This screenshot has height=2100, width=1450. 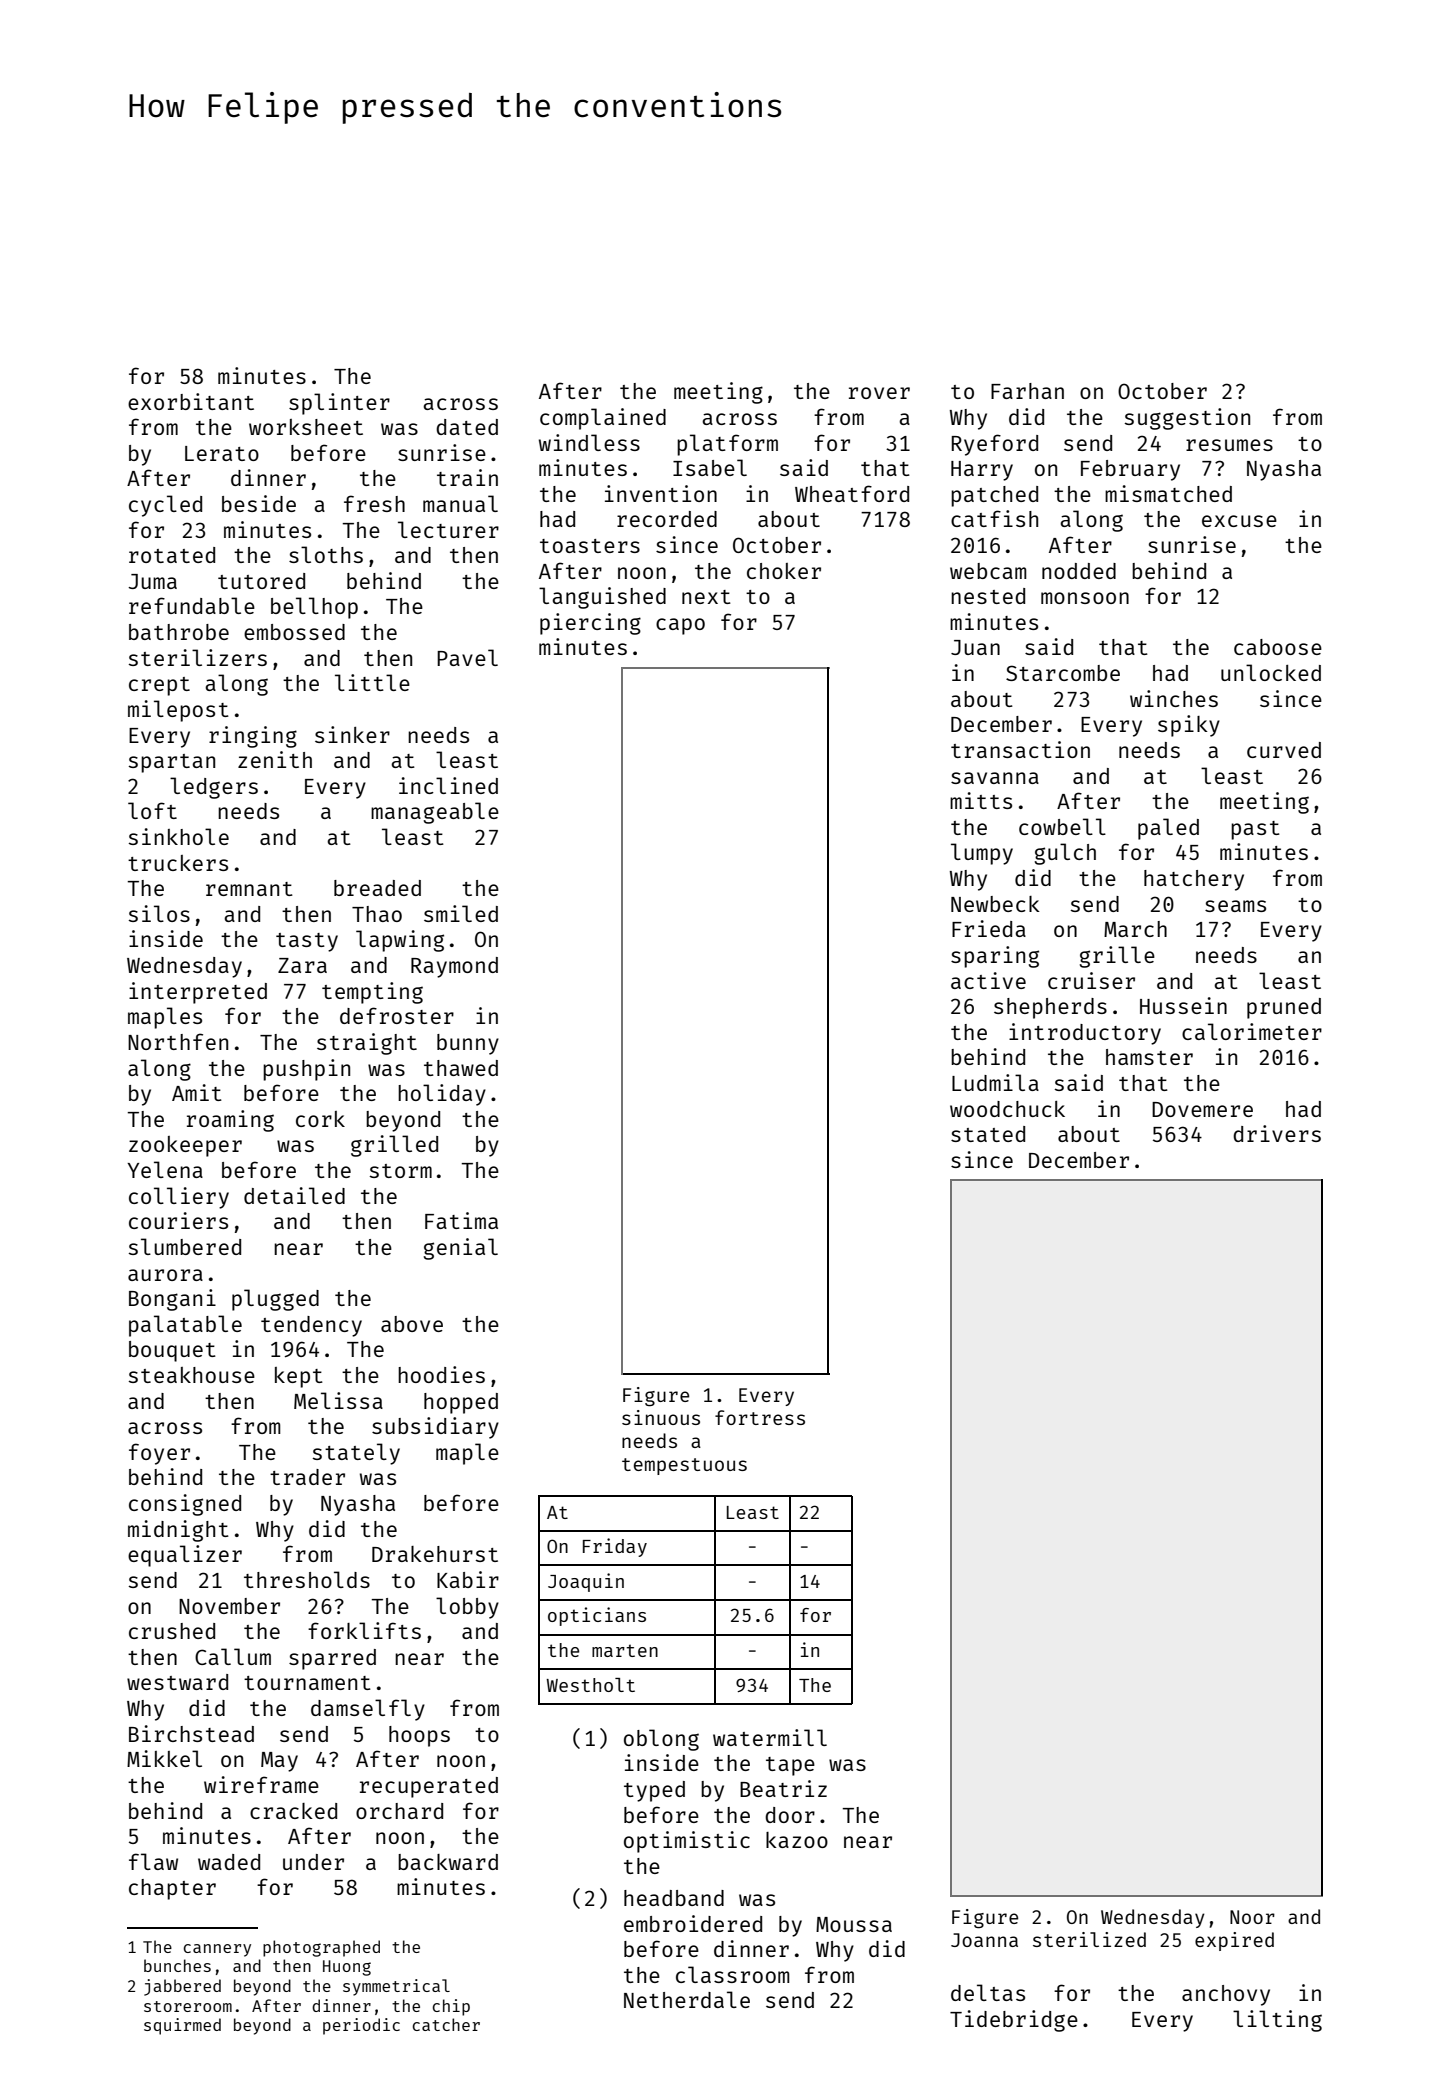 I want to click on Westholt, so click(x=590, y=1685).
